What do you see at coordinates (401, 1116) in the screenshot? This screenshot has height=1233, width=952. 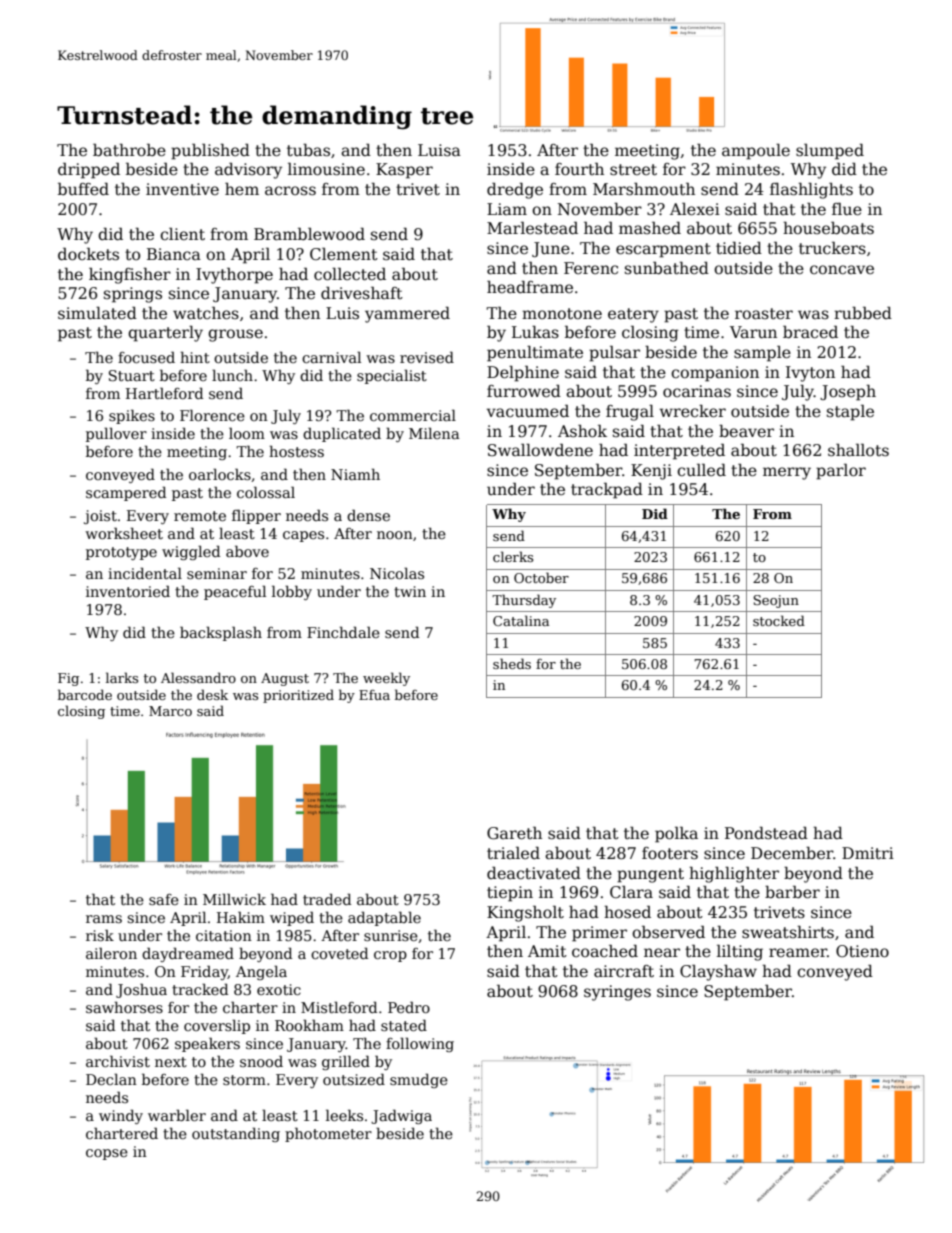 I see `Jadwiga` at bounding box center [401, 1116].
